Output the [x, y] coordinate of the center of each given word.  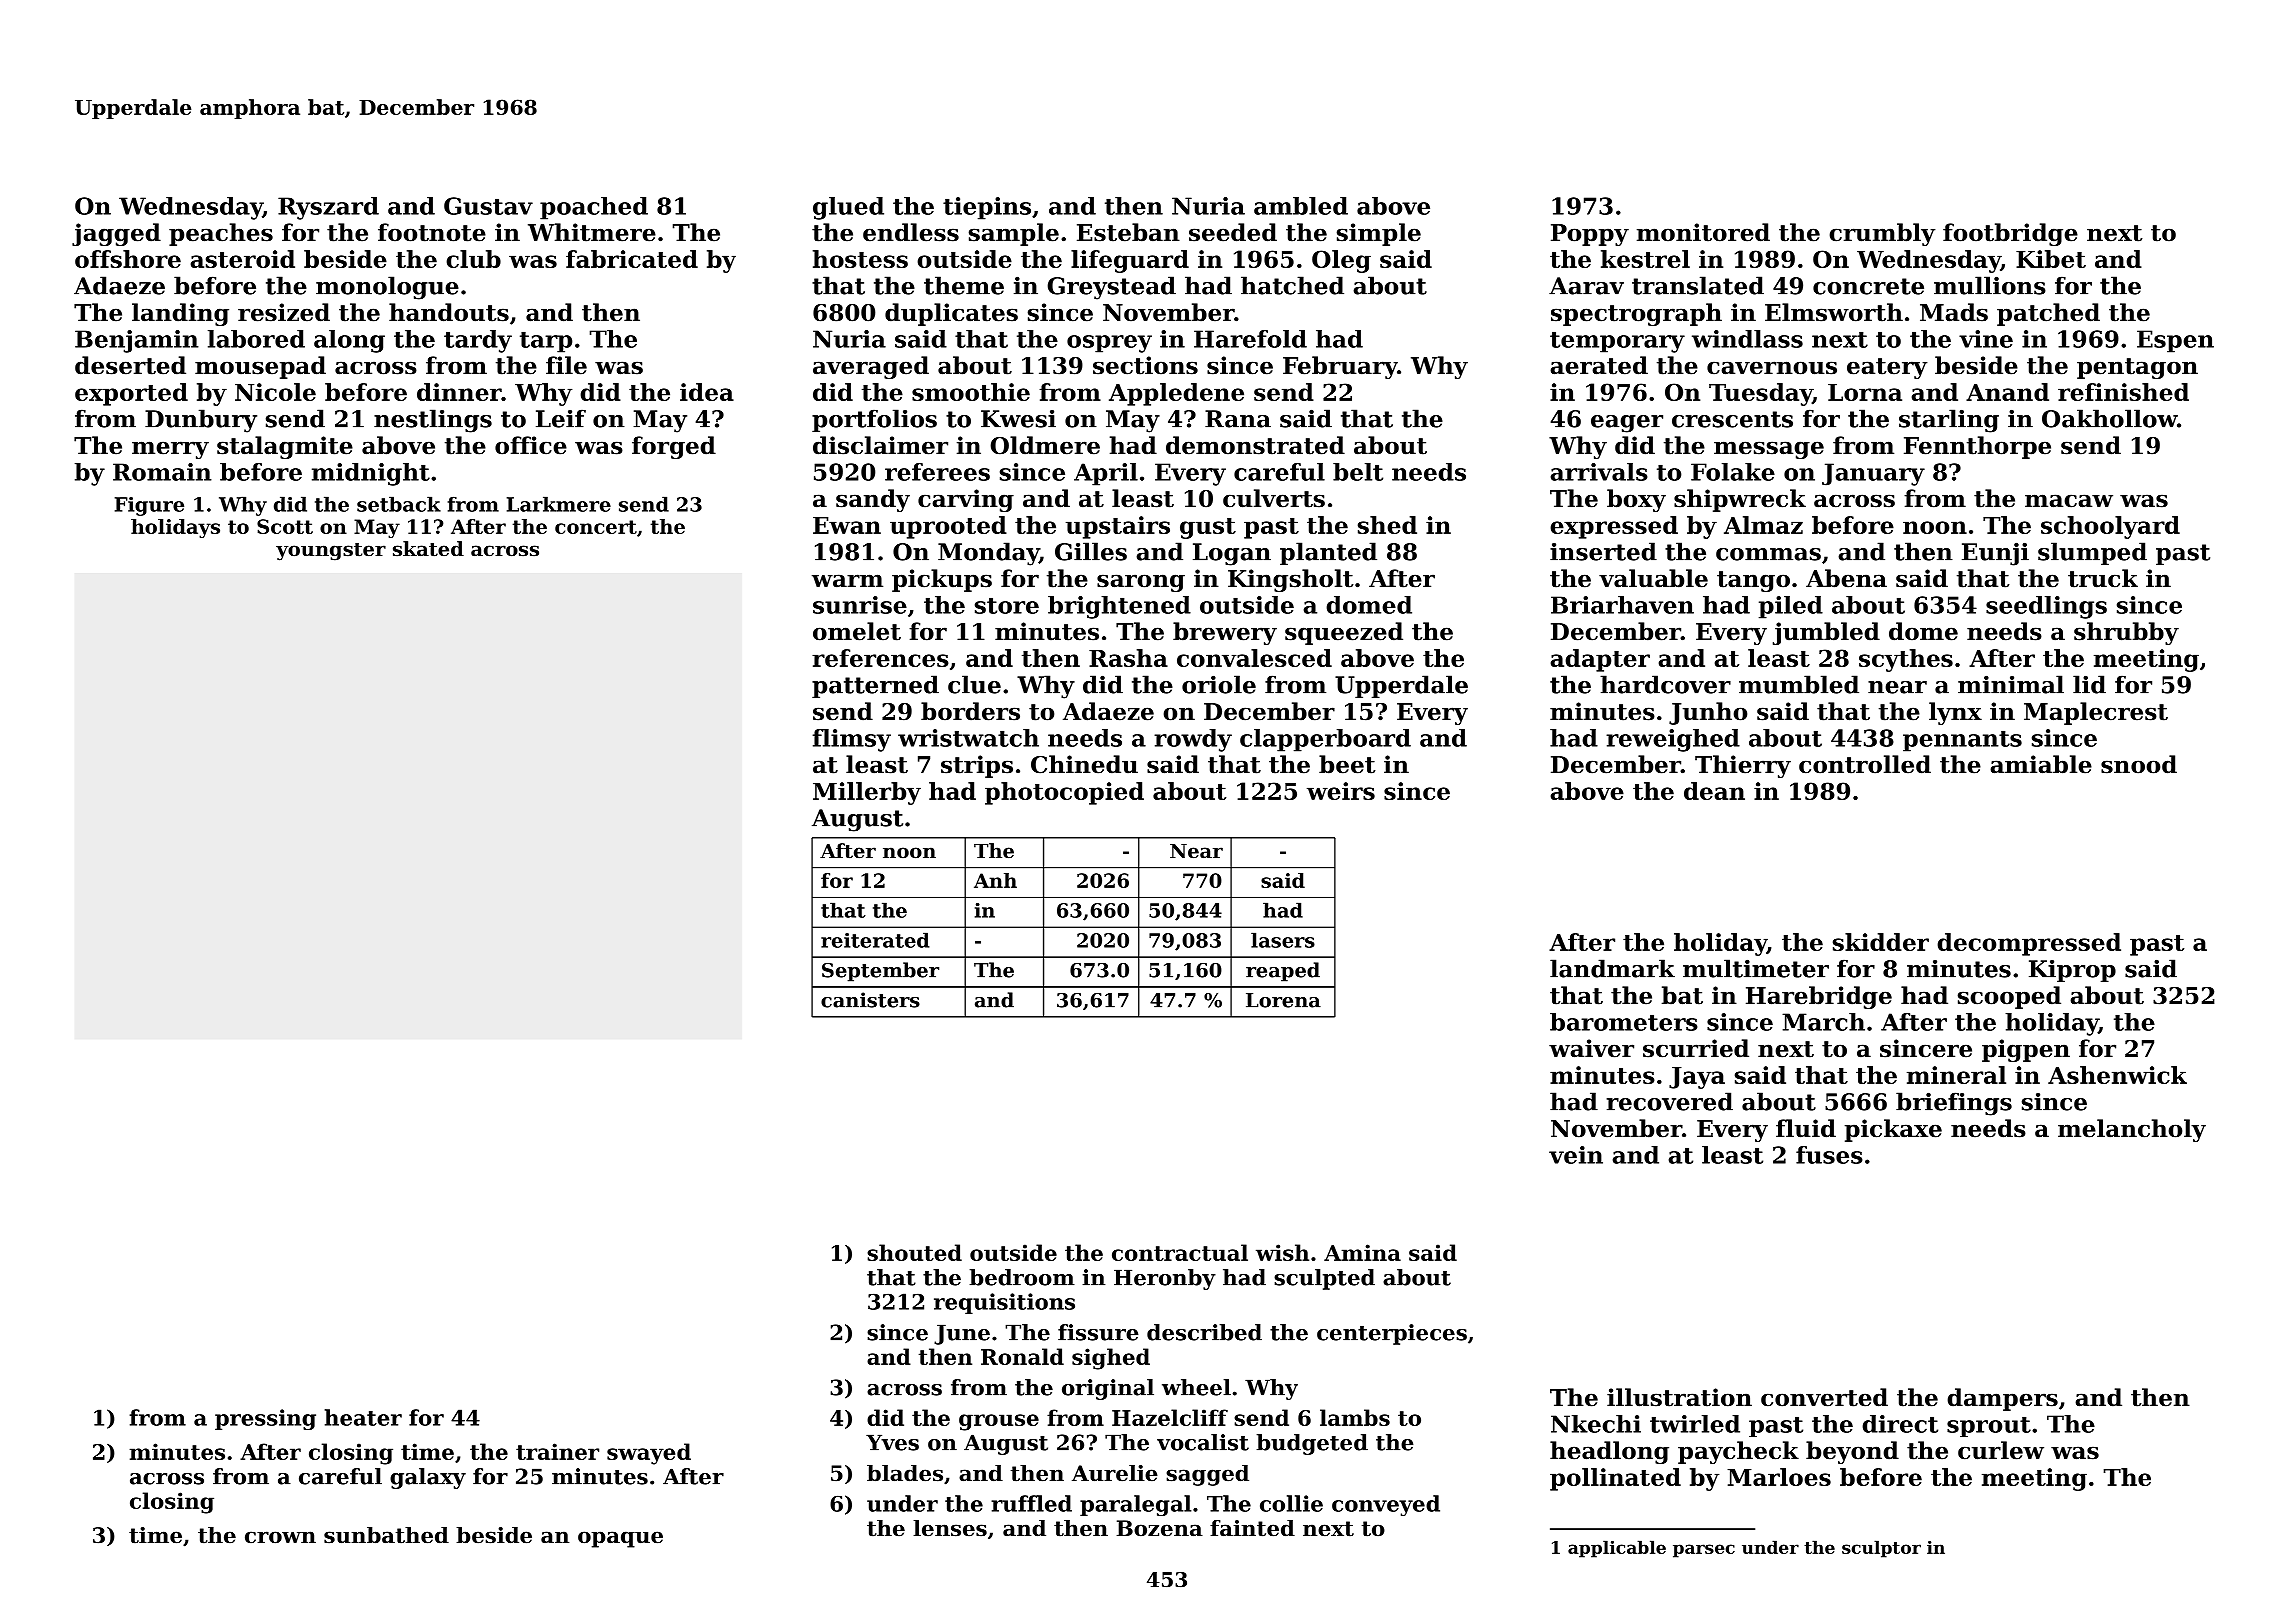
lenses [950, 1528]
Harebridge [1819, 997]
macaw [2069, 501]
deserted [130, 365]
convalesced [1254, 658]
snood [2139, 764]
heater [363, 1417]
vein [1576, 1155]
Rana [1238, 419]
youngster [331, 552]
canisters [870, 1000]
